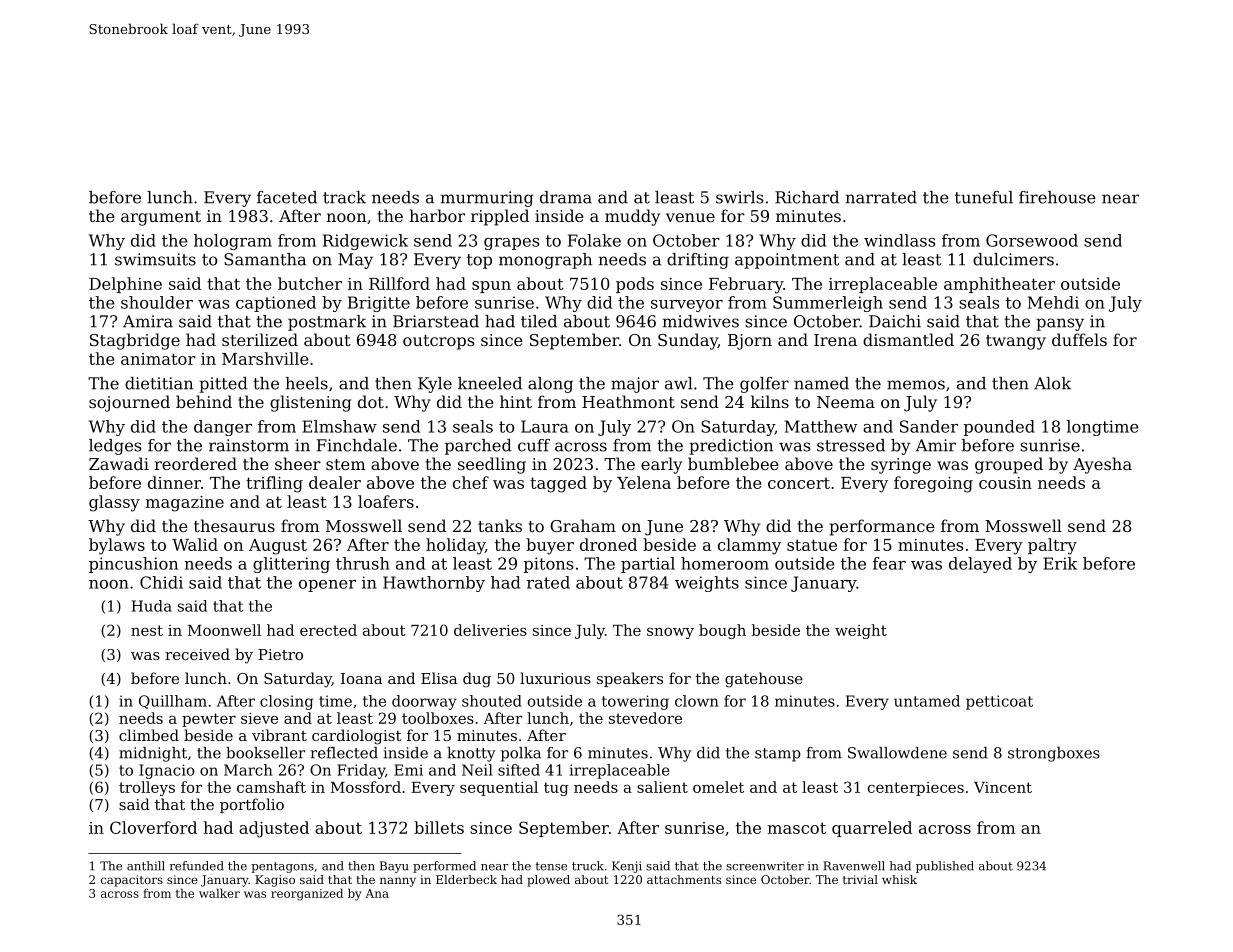 The height and width of the document is (952, 1233). What do you see at coordinates (1052, 546) in the document?
I see `paltry` at bounding box center [1052, 546].
